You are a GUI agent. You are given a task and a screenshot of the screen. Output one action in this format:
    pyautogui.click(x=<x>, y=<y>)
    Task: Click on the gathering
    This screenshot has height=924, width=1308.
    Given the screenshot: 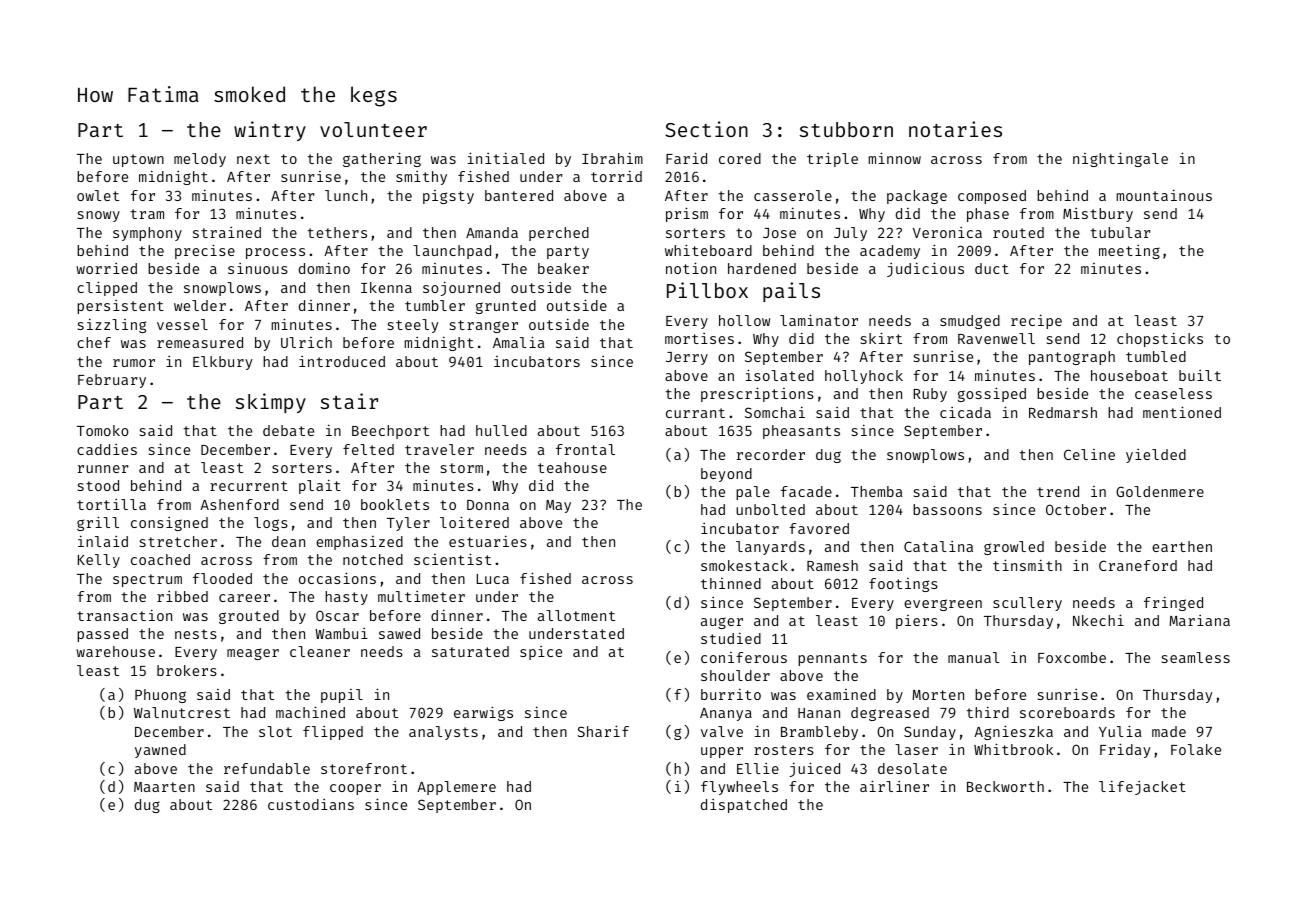 What is the action you would take?
    pyautogui.click(x=382, y=159)
